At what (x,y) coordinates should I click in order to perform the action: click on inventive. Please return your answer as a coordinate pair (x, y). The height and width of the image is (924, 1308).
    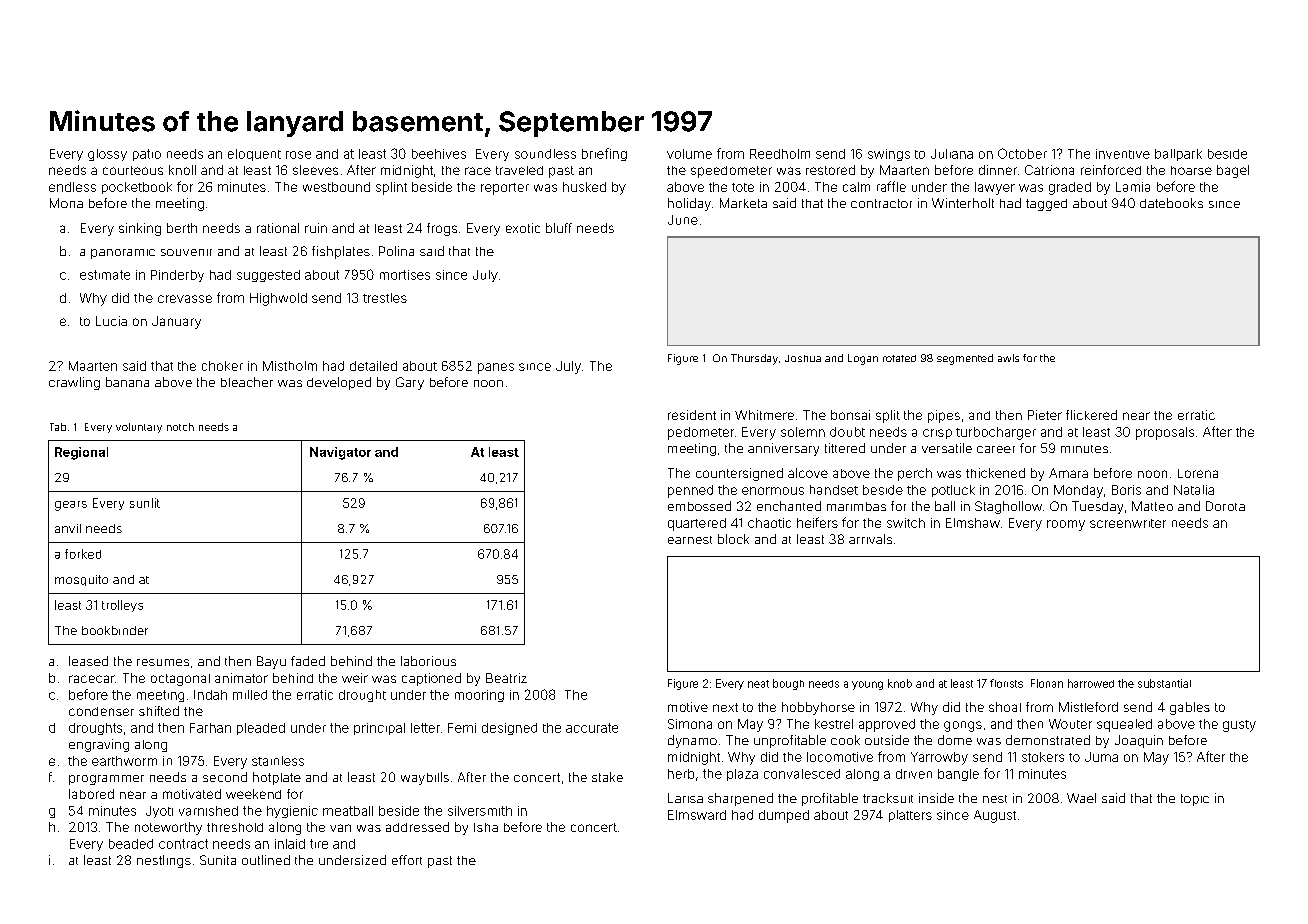
    Looking at the image, I should click on (1123, 154).
